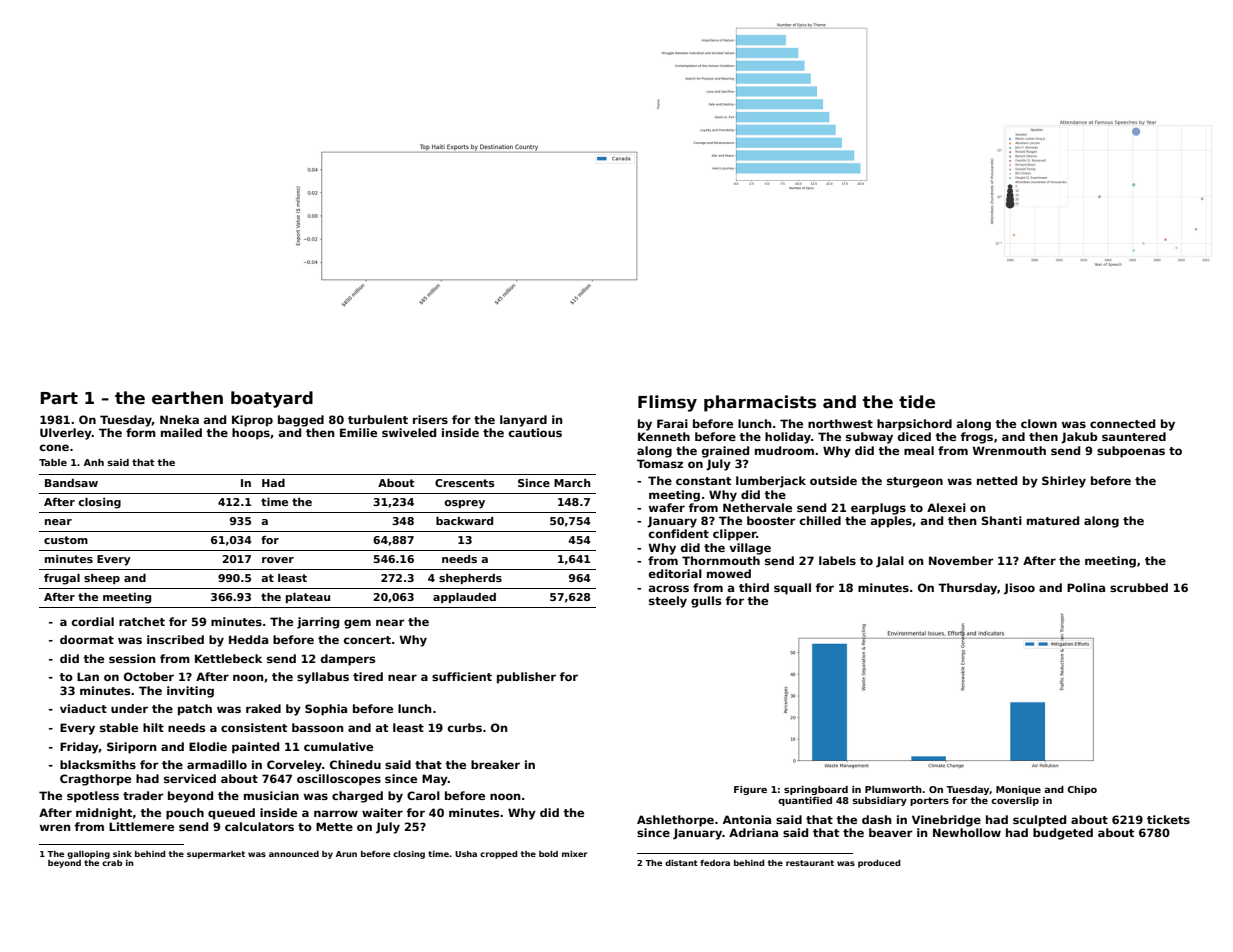  What do you see at coordinates (465, 727) in the screenshot?
I see `curbs` at bounding box center [465, 727].
